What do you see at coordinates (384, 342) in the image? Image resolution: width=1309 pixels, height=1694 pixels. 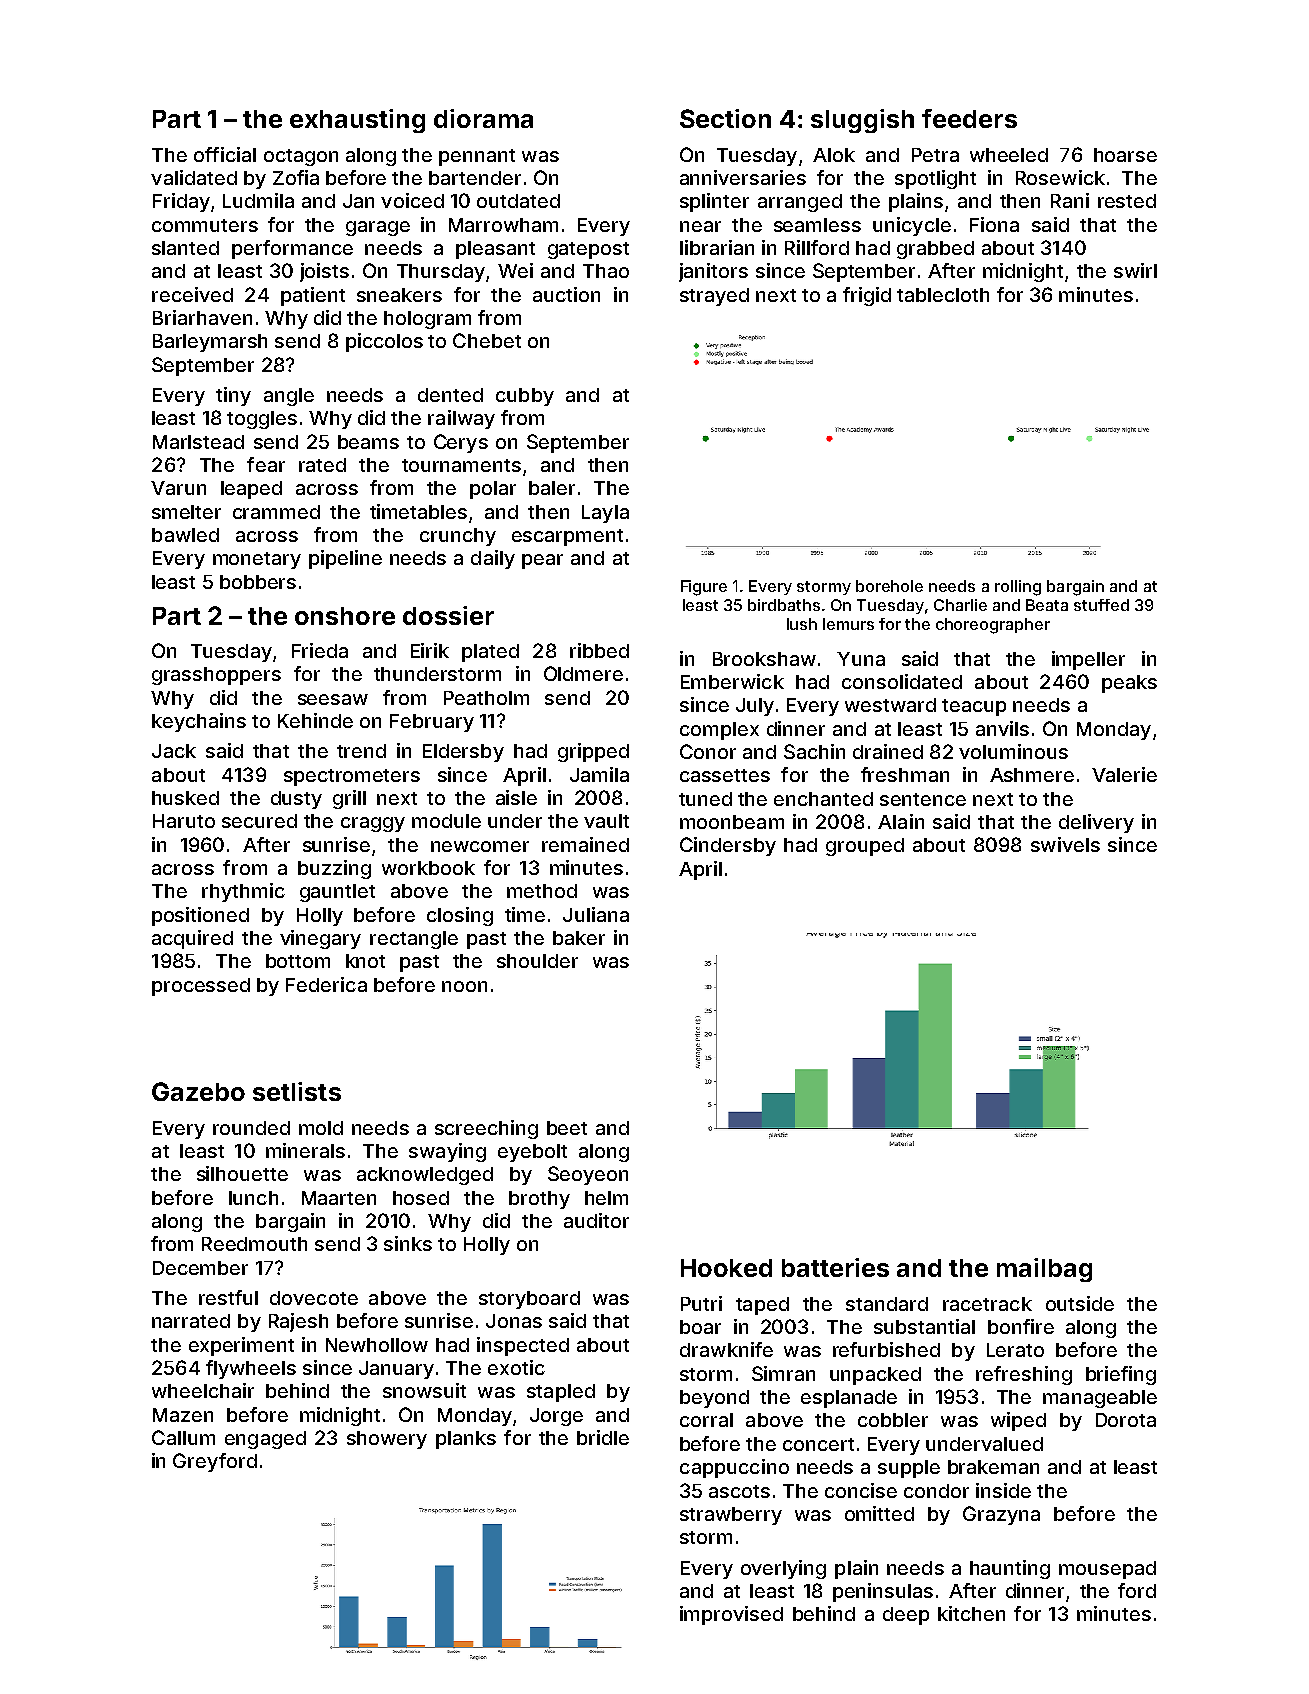 I see `piccolos` at bounding box center [384, 342].
